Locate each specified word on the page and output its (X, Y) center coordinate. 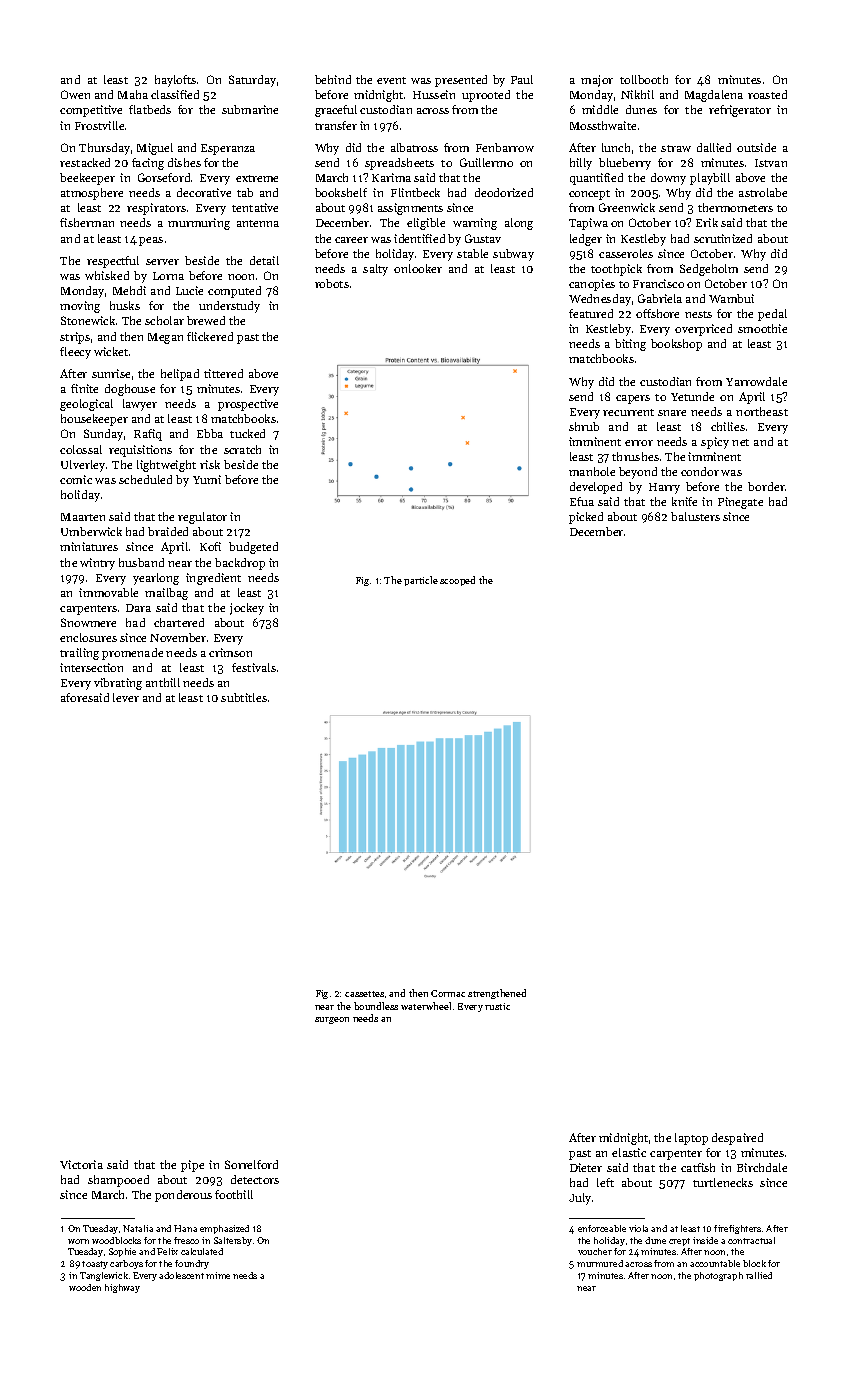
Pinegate (740, 503)
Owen (75, 94)
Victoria (81, 1164)
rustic (497, 1006)
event (391, 80)
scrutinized (723, 238)
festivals (254, 667)
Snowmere (88, 622)
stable (472, 253)
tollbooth (644, 79)
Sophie (122, 1252)
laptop (691, 1139)
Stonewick (88, 320)
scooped (457, 581)
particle (421, 581)
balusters (695, 516)
